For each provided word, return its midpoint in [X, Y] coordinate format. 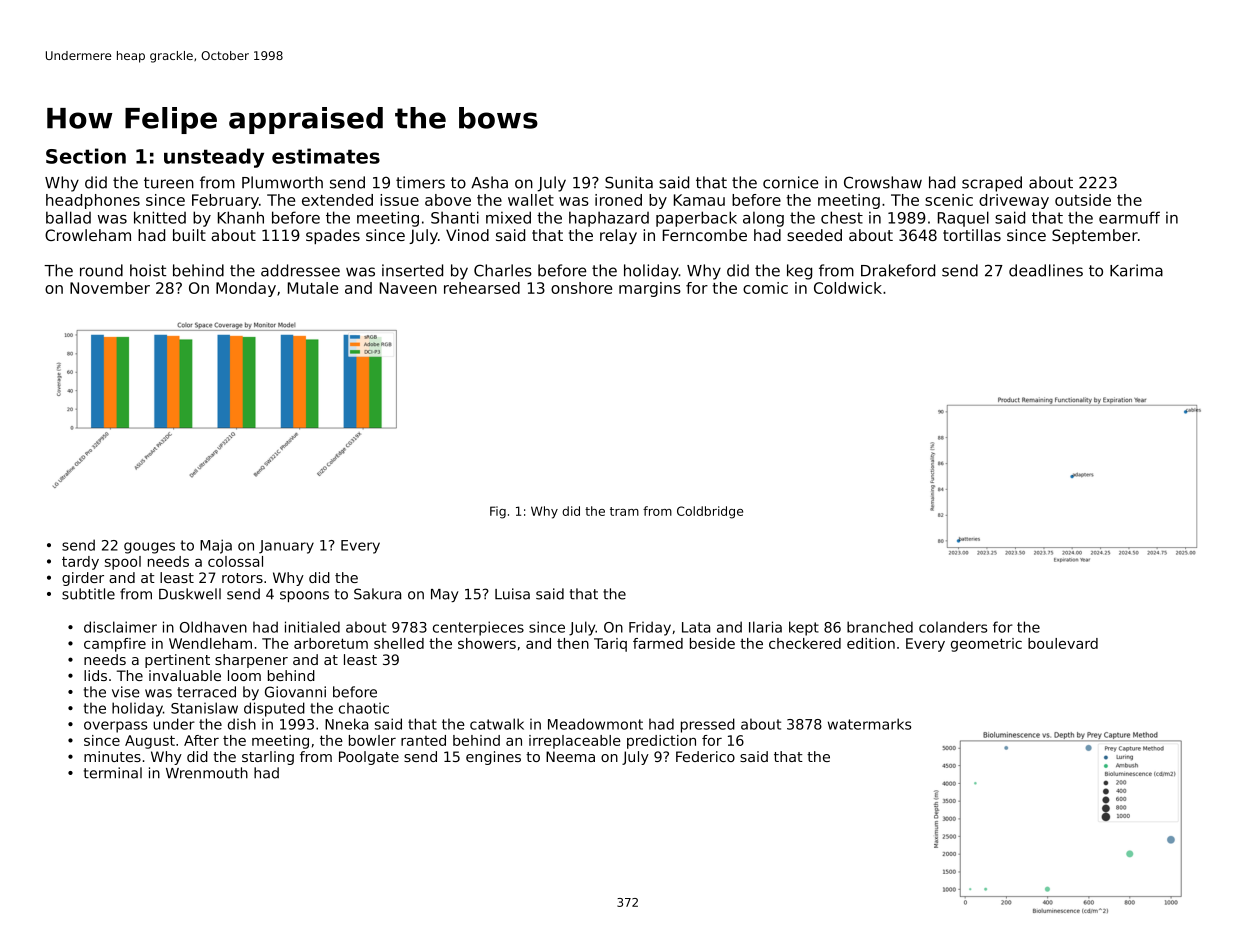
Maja [216, 546]
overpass [115, 727]
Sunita [629, 182]
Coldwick [848, 288]
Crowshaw [883, 182]
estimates [326, 156]
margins [650, 289]
